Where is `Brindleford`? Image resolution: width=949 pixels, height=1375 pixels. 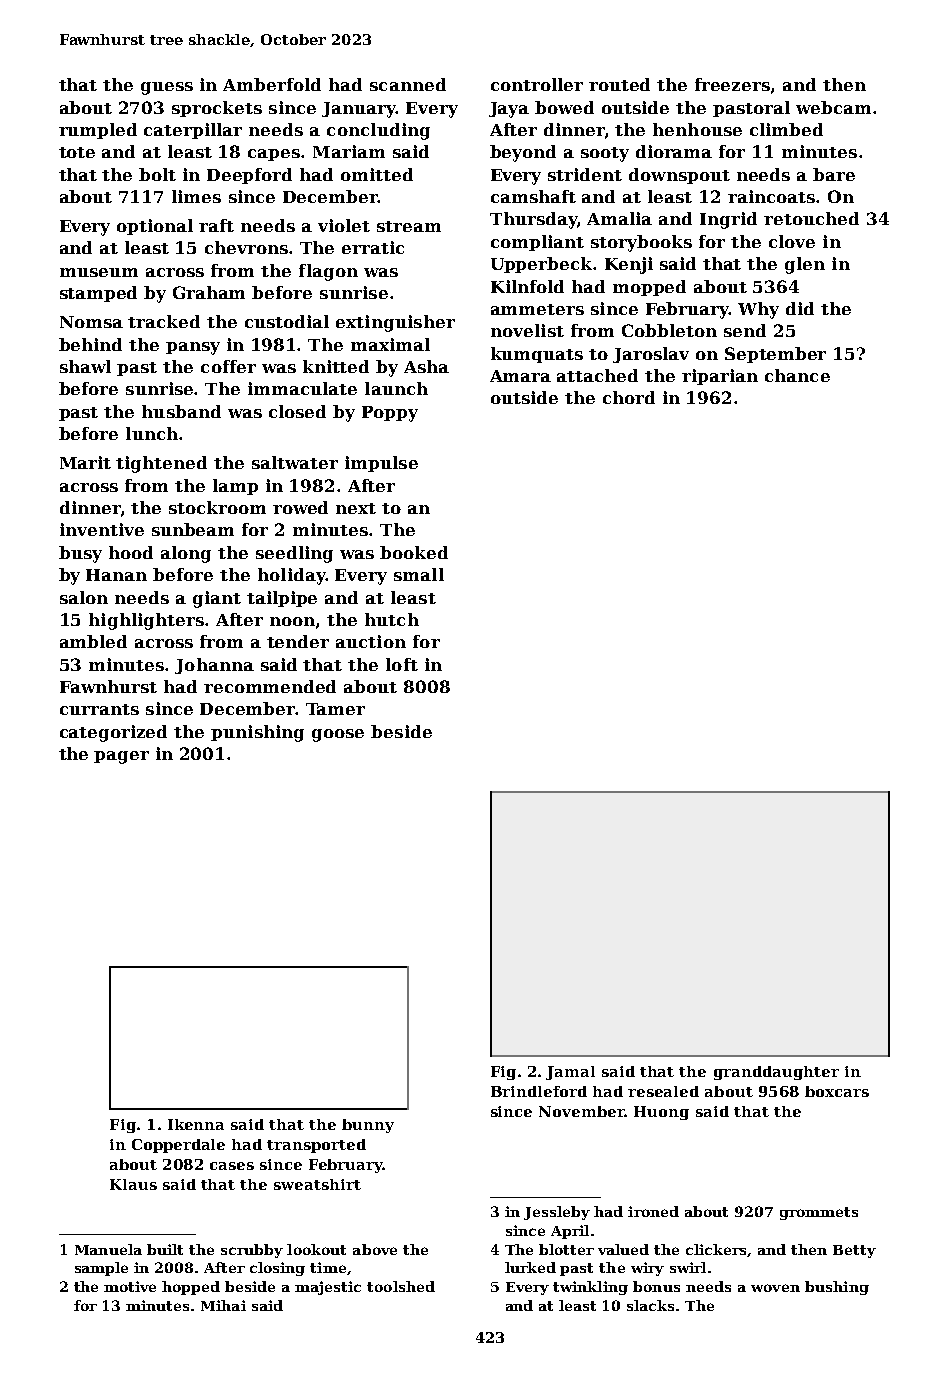 Brindleford is located at coordinates (539, 1091).
